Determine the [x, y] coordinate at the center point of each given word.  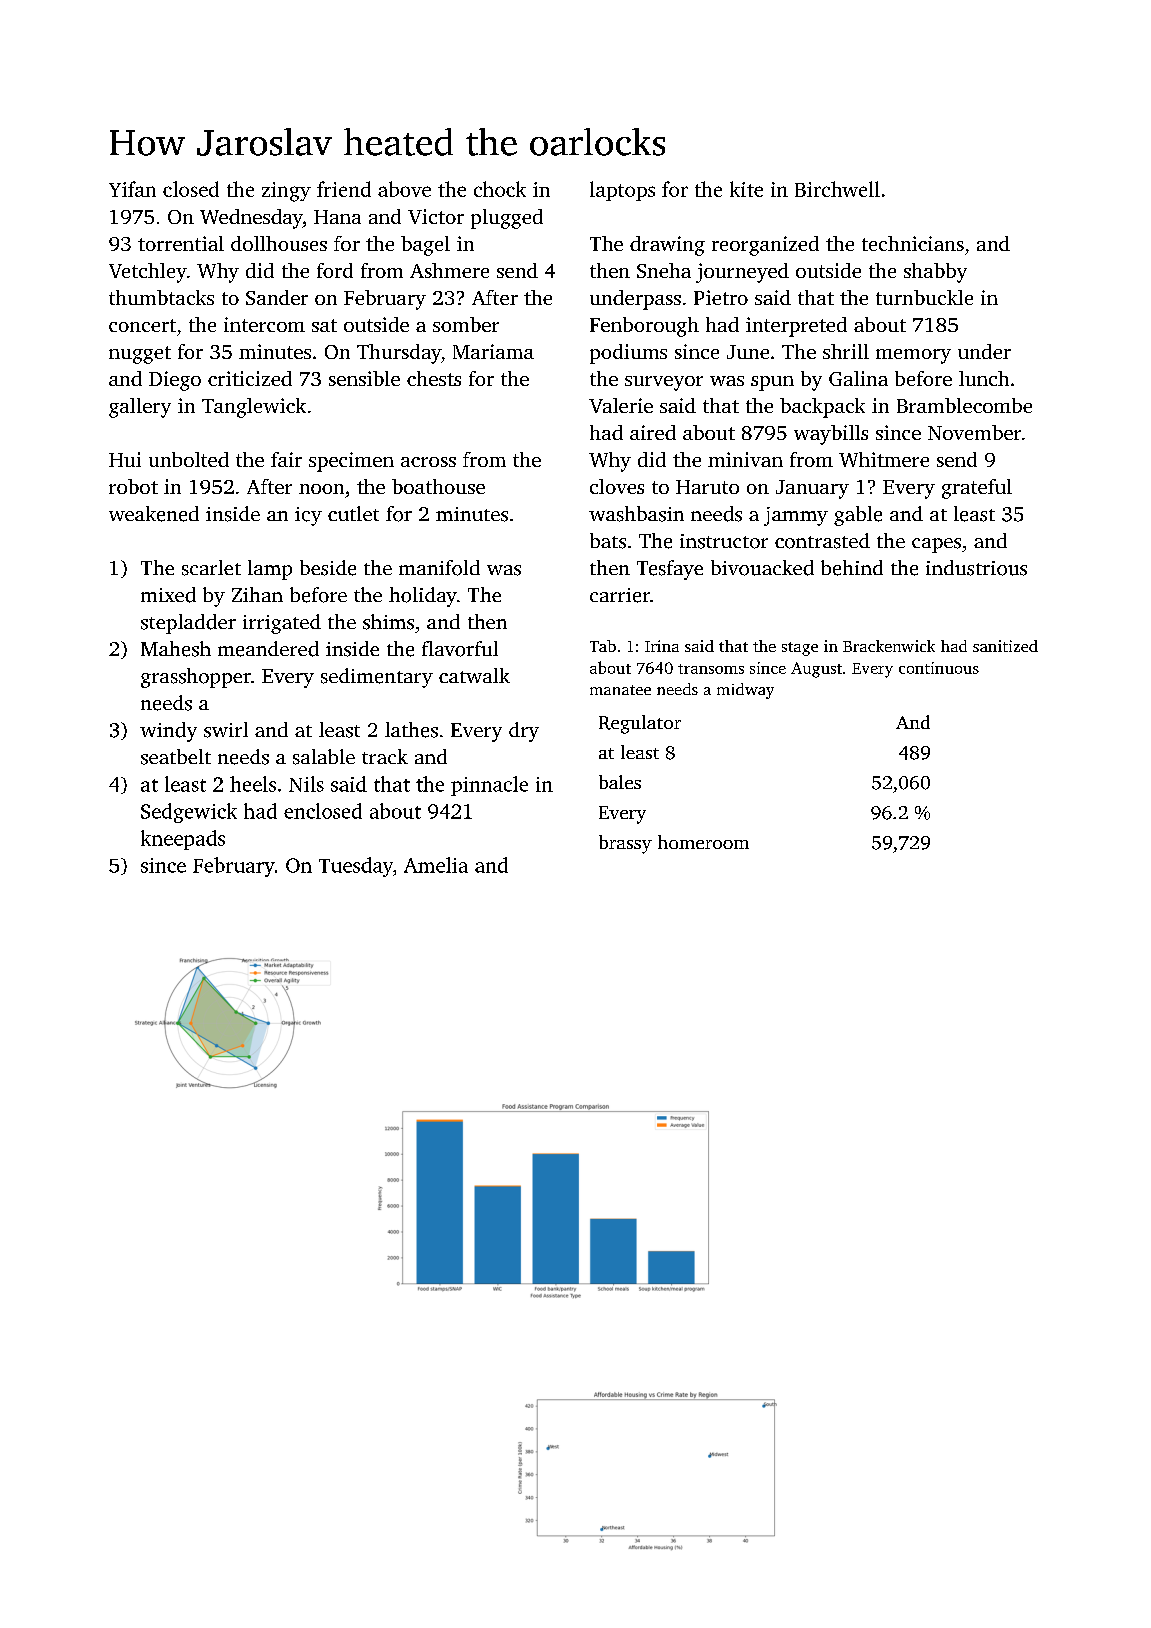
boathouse [438, 486]
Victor [436, 216]
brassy [625, 844]
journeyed [742, 273]
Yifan [132, 189]
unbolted [189, 459]
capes [936, 545]
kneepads [183, 840]
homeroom [703, 842]
